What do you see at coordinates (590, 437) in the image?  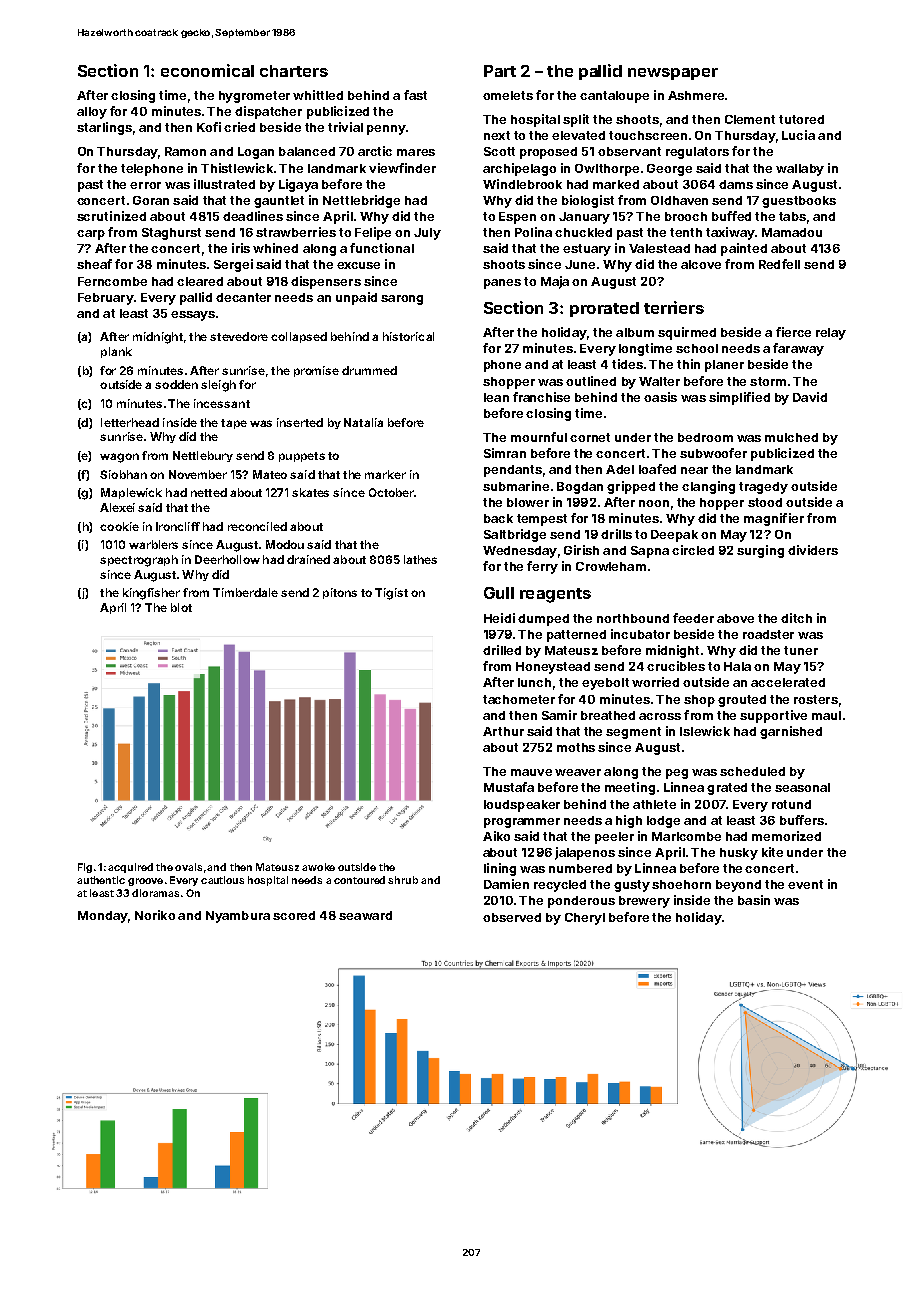 I see `cornet` at bounding box center [590, 437].
